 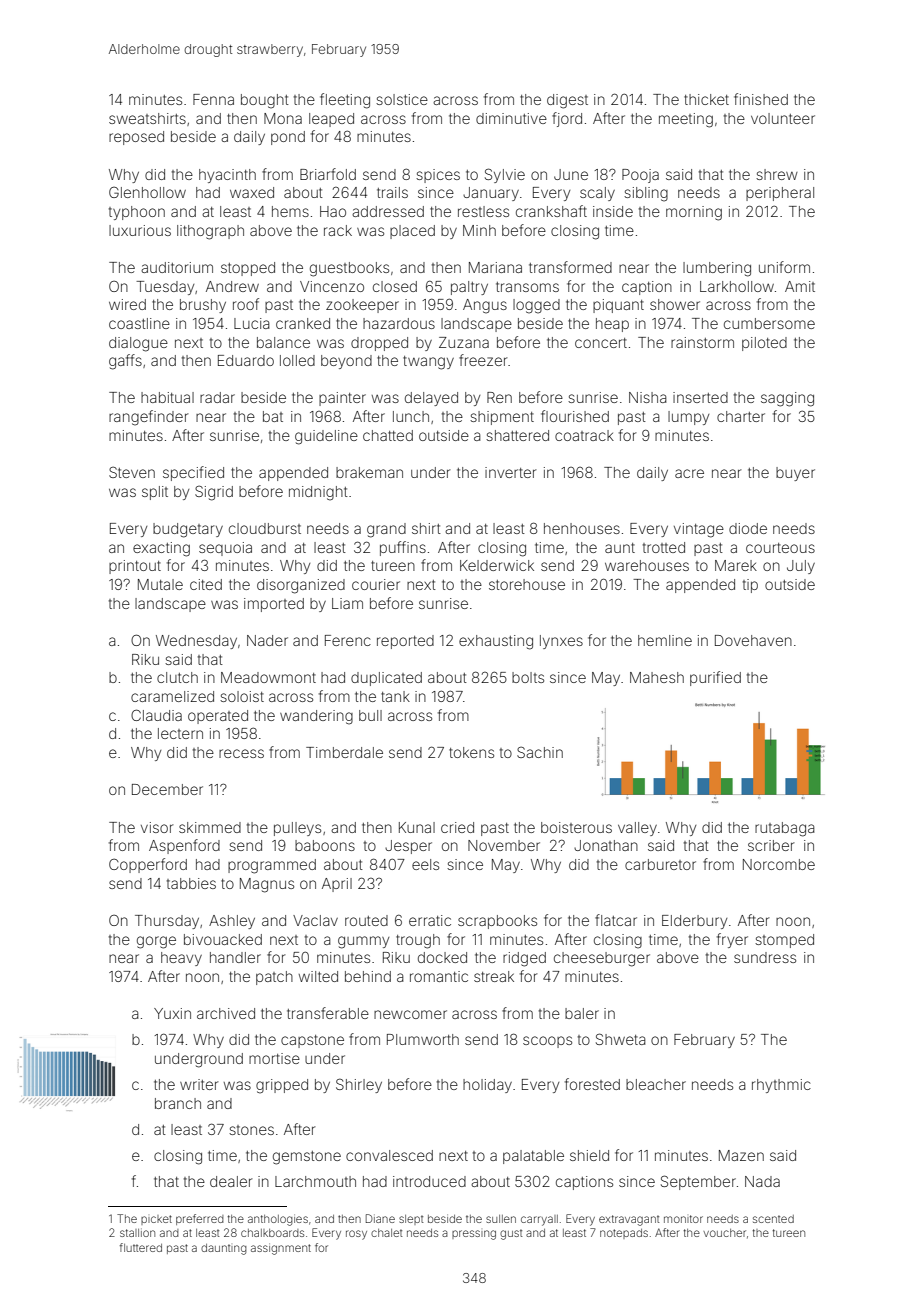 What do you see at coordinates (487, 1086) in the image?
I see `holiday` at bounding box center [487, 1086].
